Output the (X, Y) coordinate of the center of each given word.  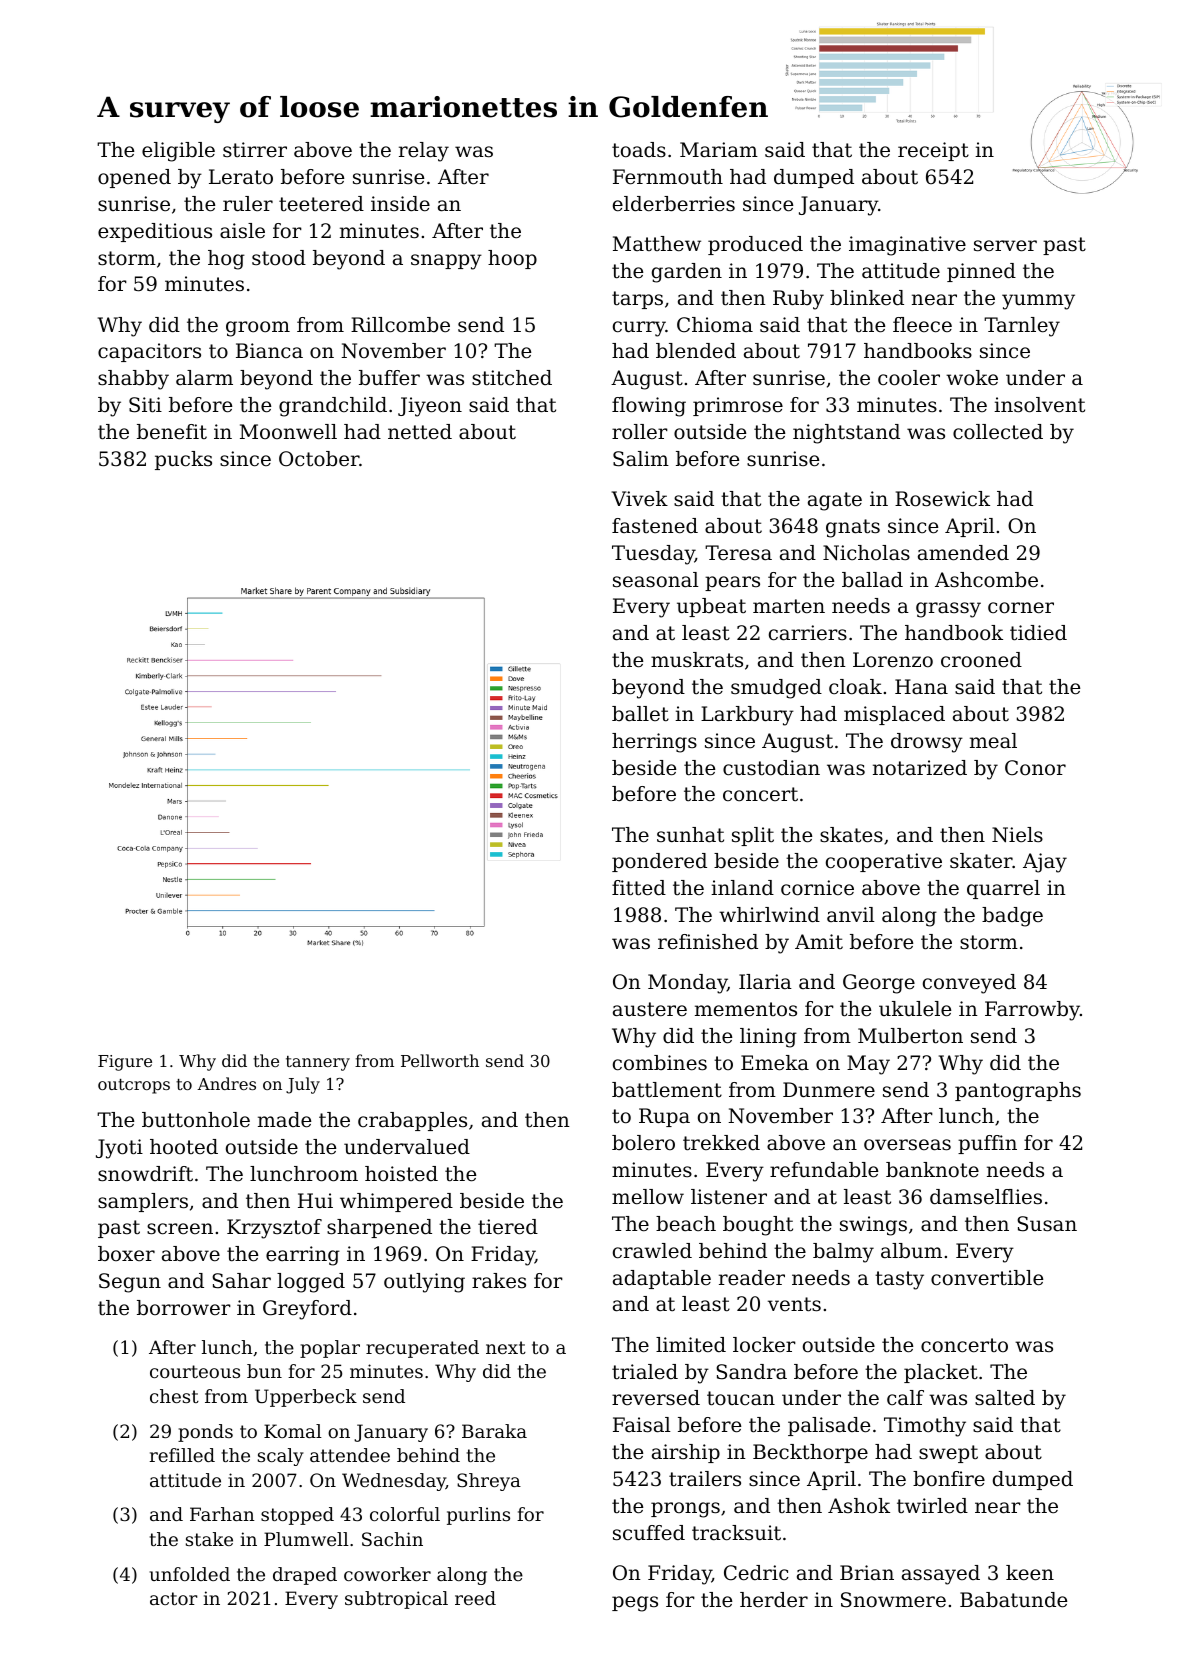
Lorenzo (893, 660)
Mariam (719, 150)
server (1005, 246)
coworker (387, 1574)
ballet (640, 714)
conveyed (969, 984)
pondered (659, 862)
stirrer (255, 150)
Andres (226, 1083)
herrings (654, 743)
